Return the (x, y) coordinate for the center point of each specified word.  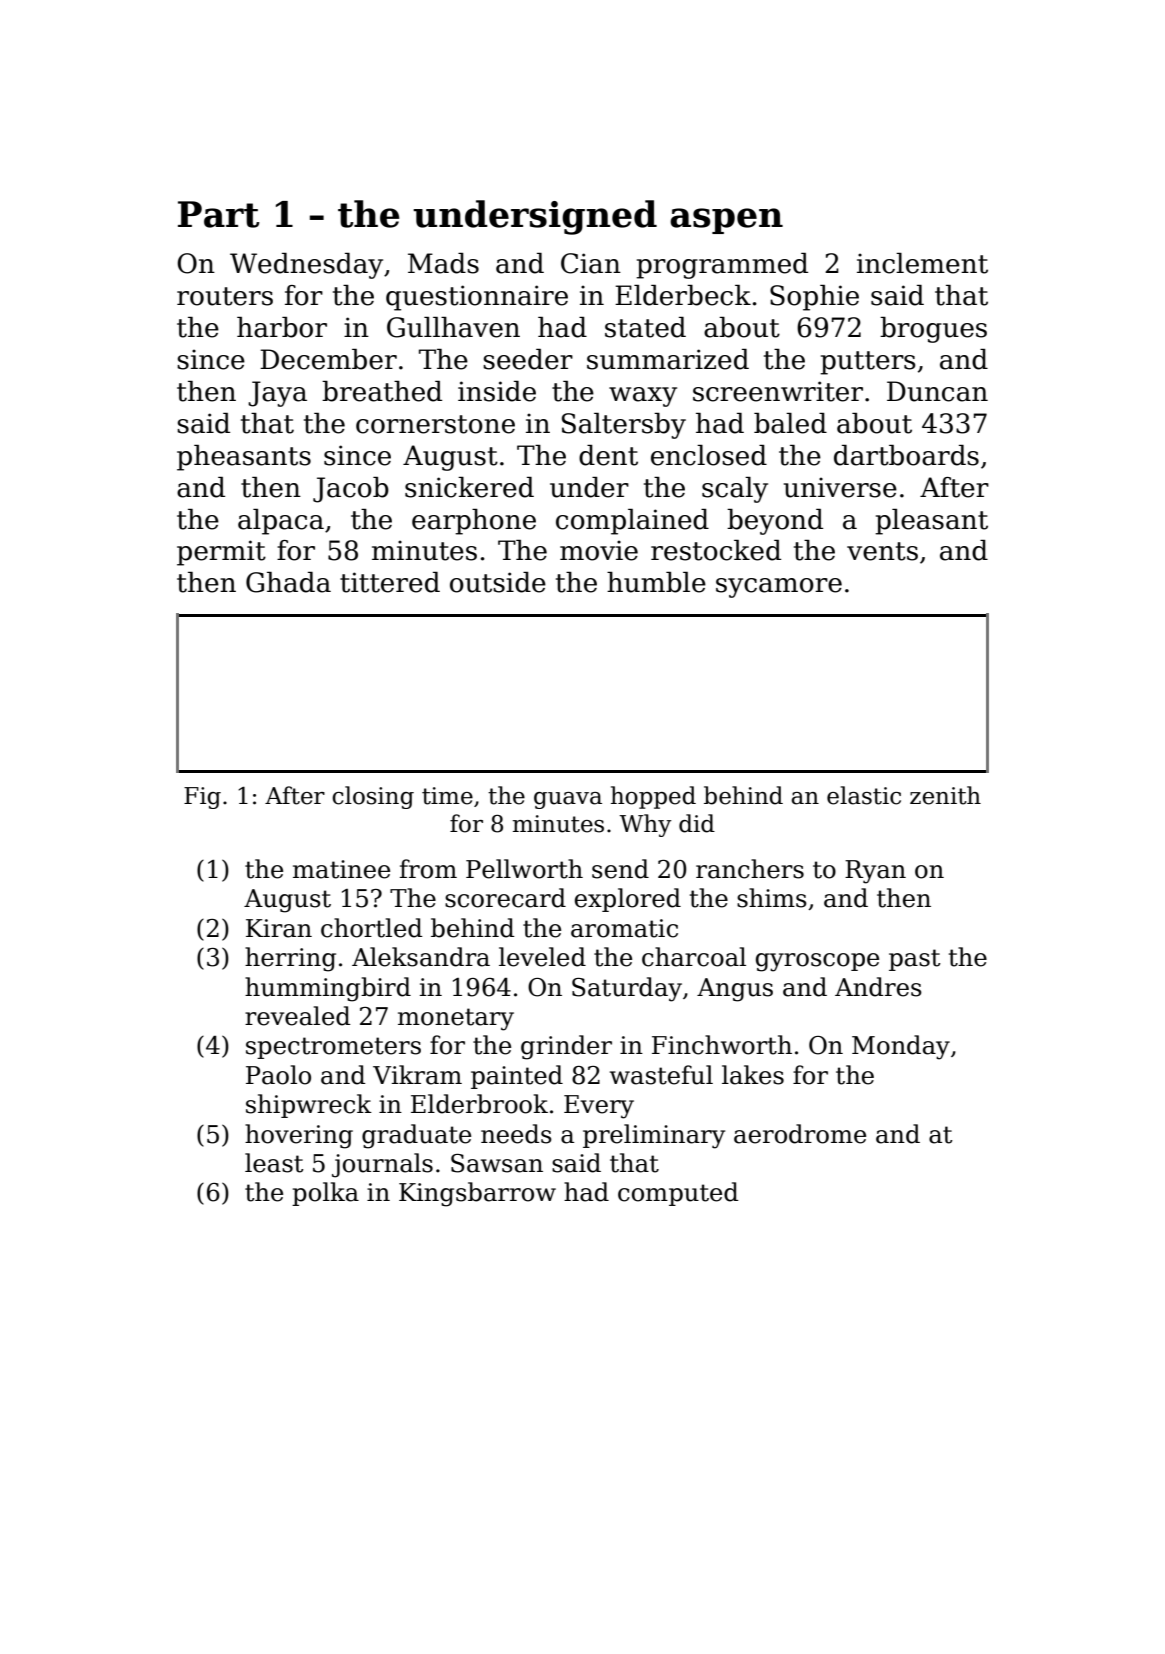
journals (382, 1165)
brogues (933, 330)
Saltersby (624, 426)
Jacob (351, 490)
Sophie (814, 298)
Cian (591, 263)
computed (678, 1194)
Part (219, 214)
